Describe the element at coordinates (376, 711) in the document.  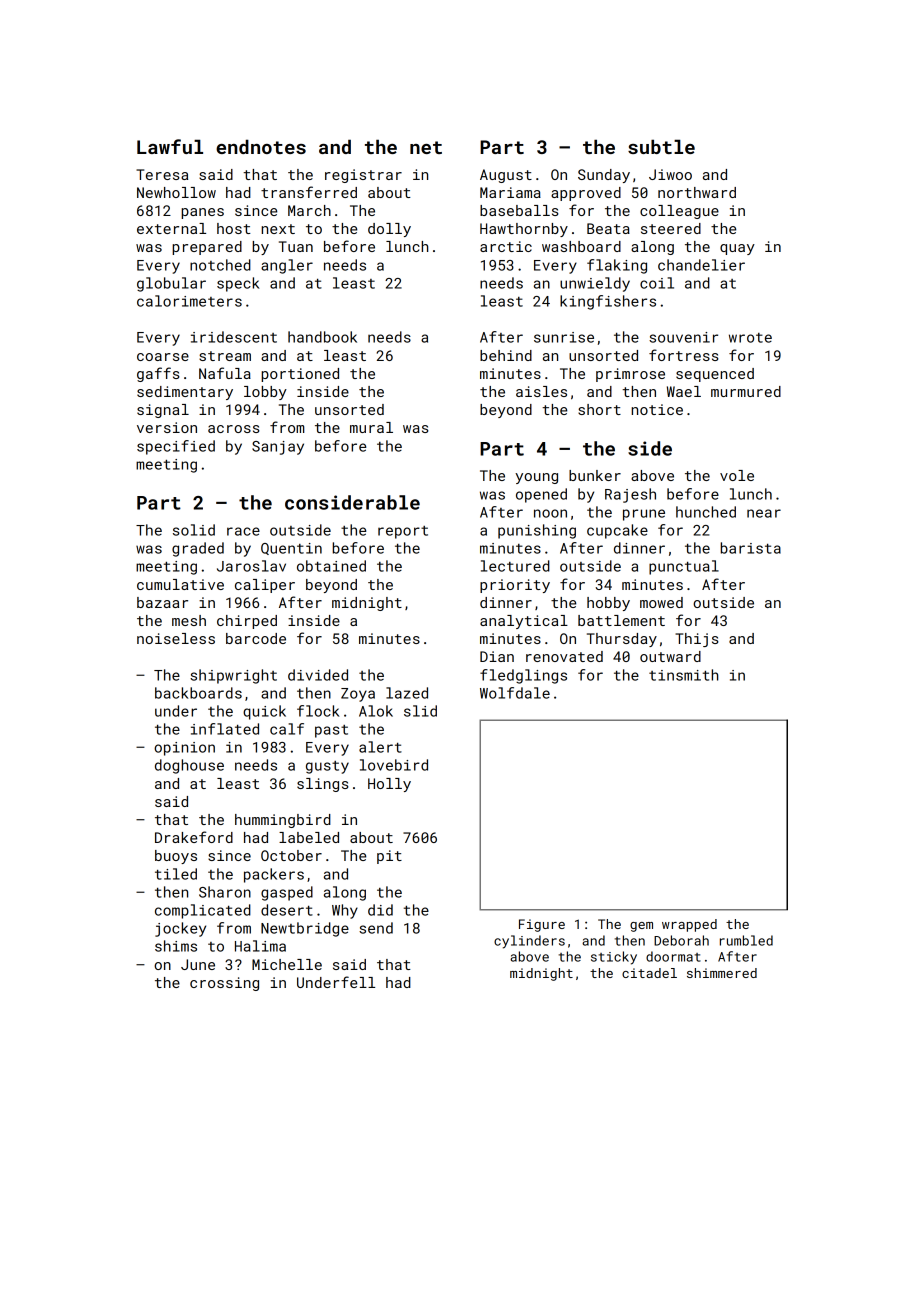
I see `Alok` at that location.
